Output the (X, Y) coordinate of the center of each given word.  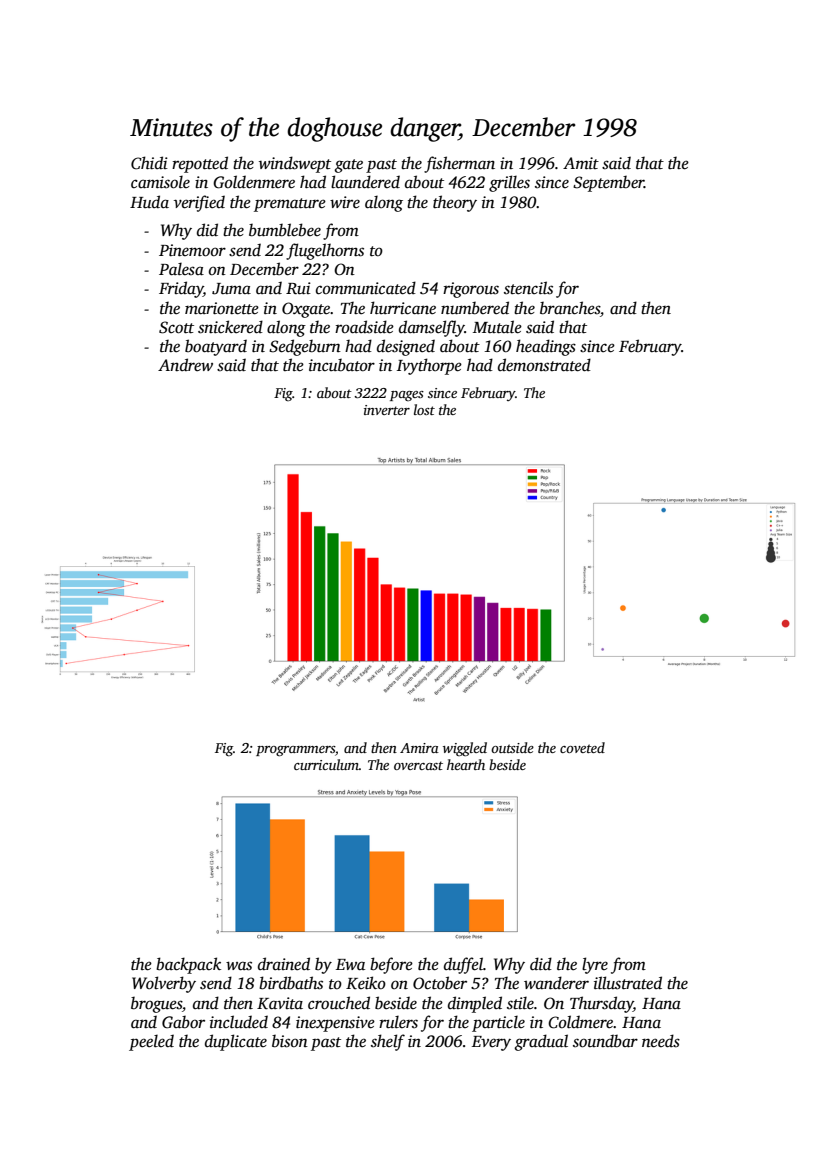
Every (491, 1043)
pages (407, 396)
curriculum (326, 764)
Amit (581, 163)
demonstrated (544, 365)
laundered (365, 182)
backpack (188, 965)
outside (512, 747)
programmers (295, 751)
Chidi (149, 163)
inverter (387, 410)
